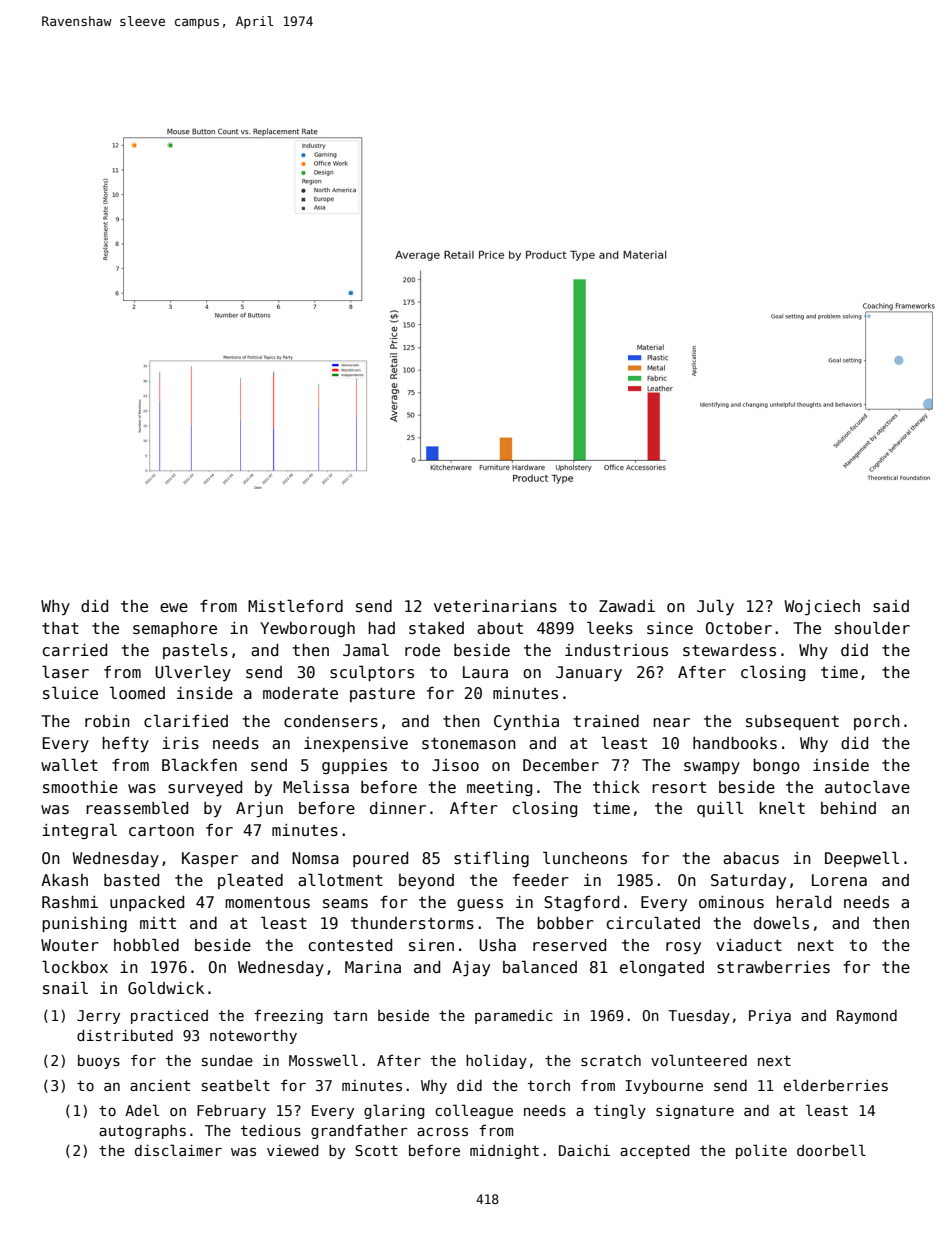 This screenshot has width=952, height=1233. What do you see at coordinates (776, 766) in the screenshot?
I see `bongo` at bounding box center [776, 766].
